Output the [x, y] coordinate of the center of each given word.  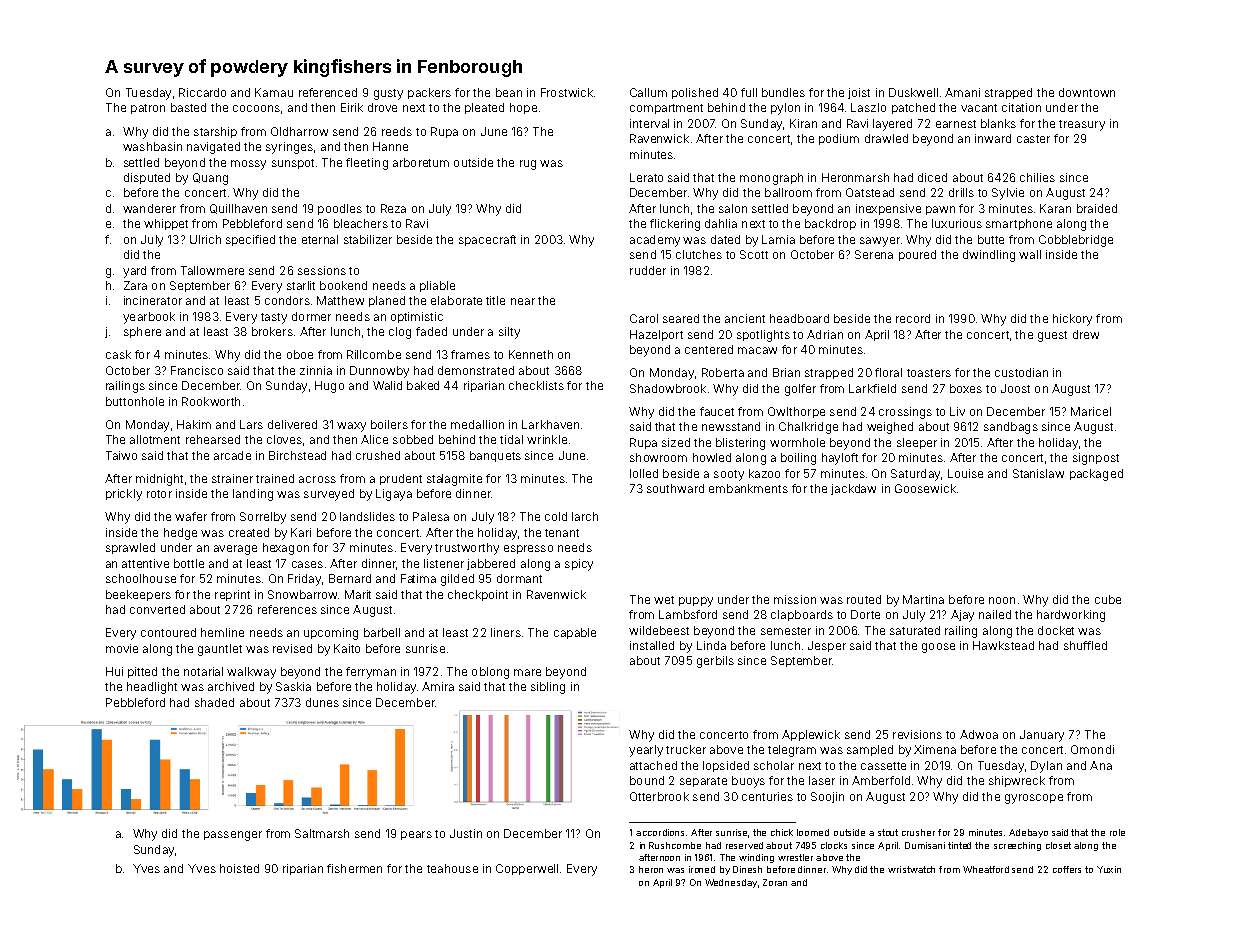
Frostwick [567, 92]
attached [653, 765]
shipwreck [1017, 781]
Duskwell [913, 92]
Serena [874, 254]
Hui [114, 671]
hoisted [239, 868]
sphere [142, 332]
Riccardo [202, 92]
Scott [754, 254]
